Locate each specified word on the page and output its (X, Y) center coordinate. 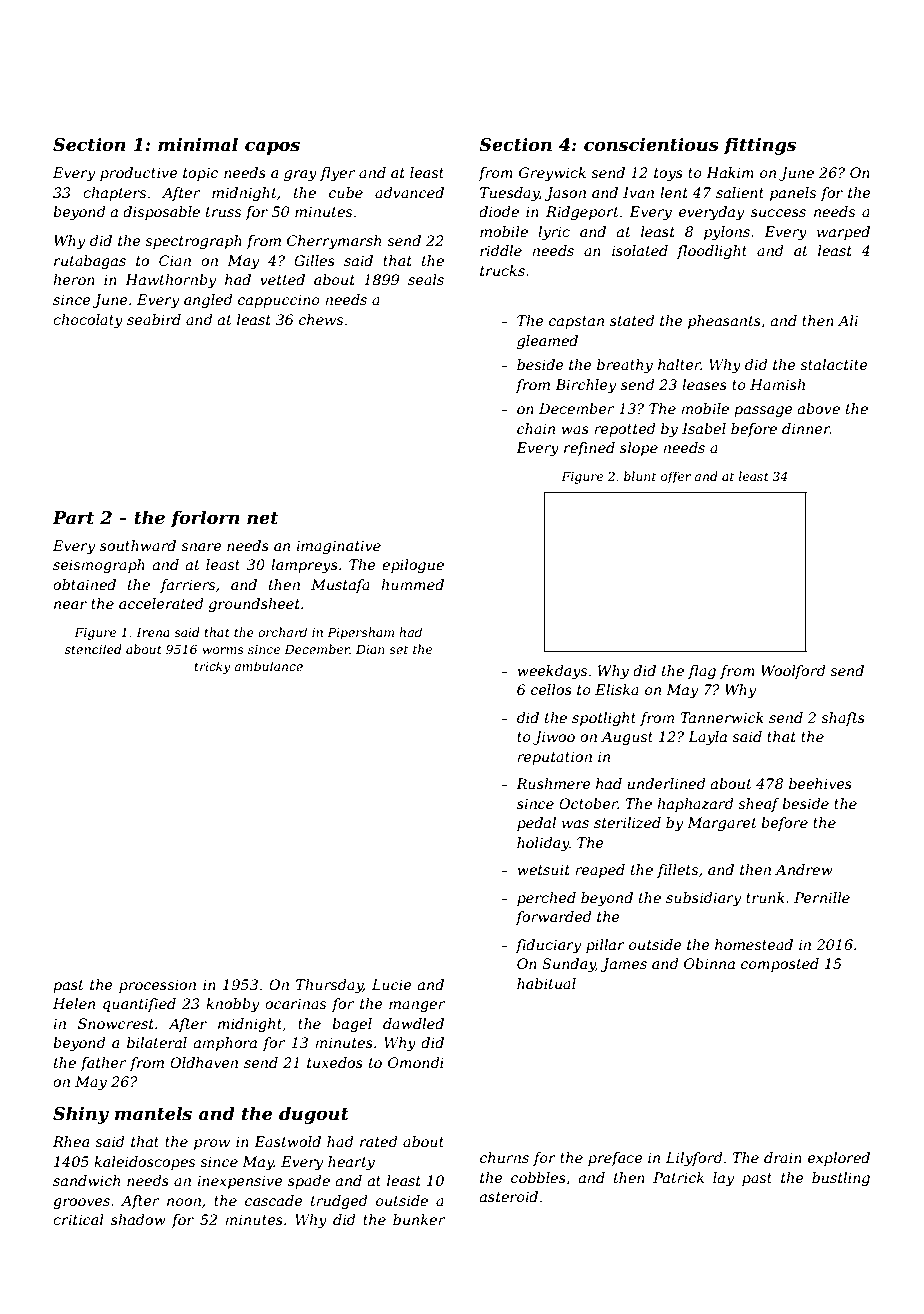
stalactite (833, 364)
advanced (409, 192)
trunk (765, 897)
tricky (213, 667)
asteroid (509, 1196)
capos (272, 148)
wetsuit (544, 869)
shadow (138, 1219)
